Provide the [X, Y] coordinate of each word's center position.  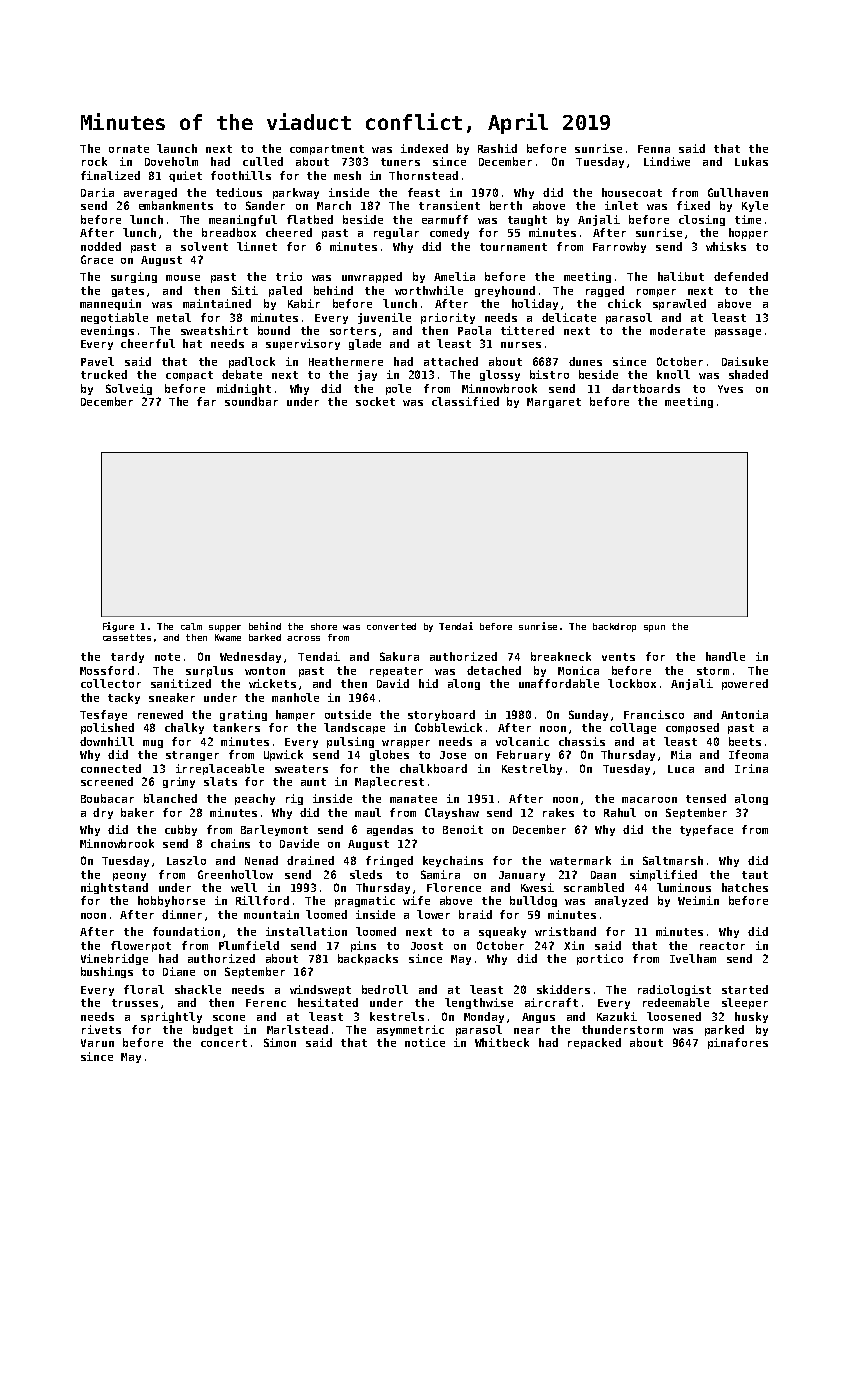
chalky [184, 728]
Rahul [620, 812]
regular [396, 233]
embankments [176, 205]
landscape [354, 728]
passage [738, 333]
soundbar [251, 401]
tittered [527, 330]
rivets [101, 1029]
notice [425, 1042]
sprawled [679, 304]
